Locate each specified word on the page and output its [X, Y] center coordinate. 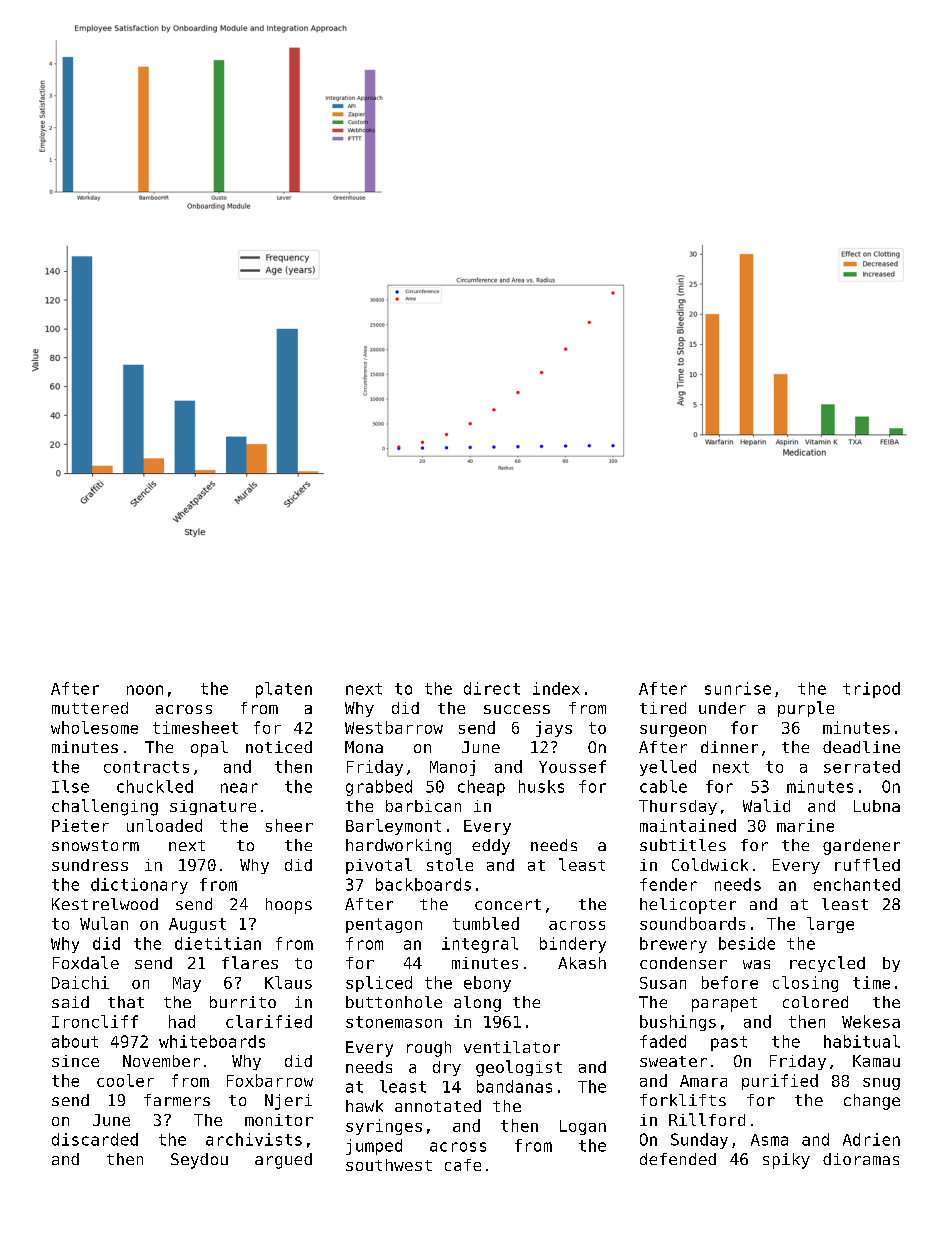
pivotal [379, 866]
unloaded [164, 825]
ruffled [867, 864]
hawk [364, 1106]
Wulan [104, 923]
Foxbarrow [270, 1080]
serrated [862, 766]
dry [447, 1068]
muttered [90, 708]
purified [780, 1082]
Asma [769, 1140]
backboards [423, 884]
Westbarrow [394, 727]
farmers [177, 1100]
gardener [861, 847]
